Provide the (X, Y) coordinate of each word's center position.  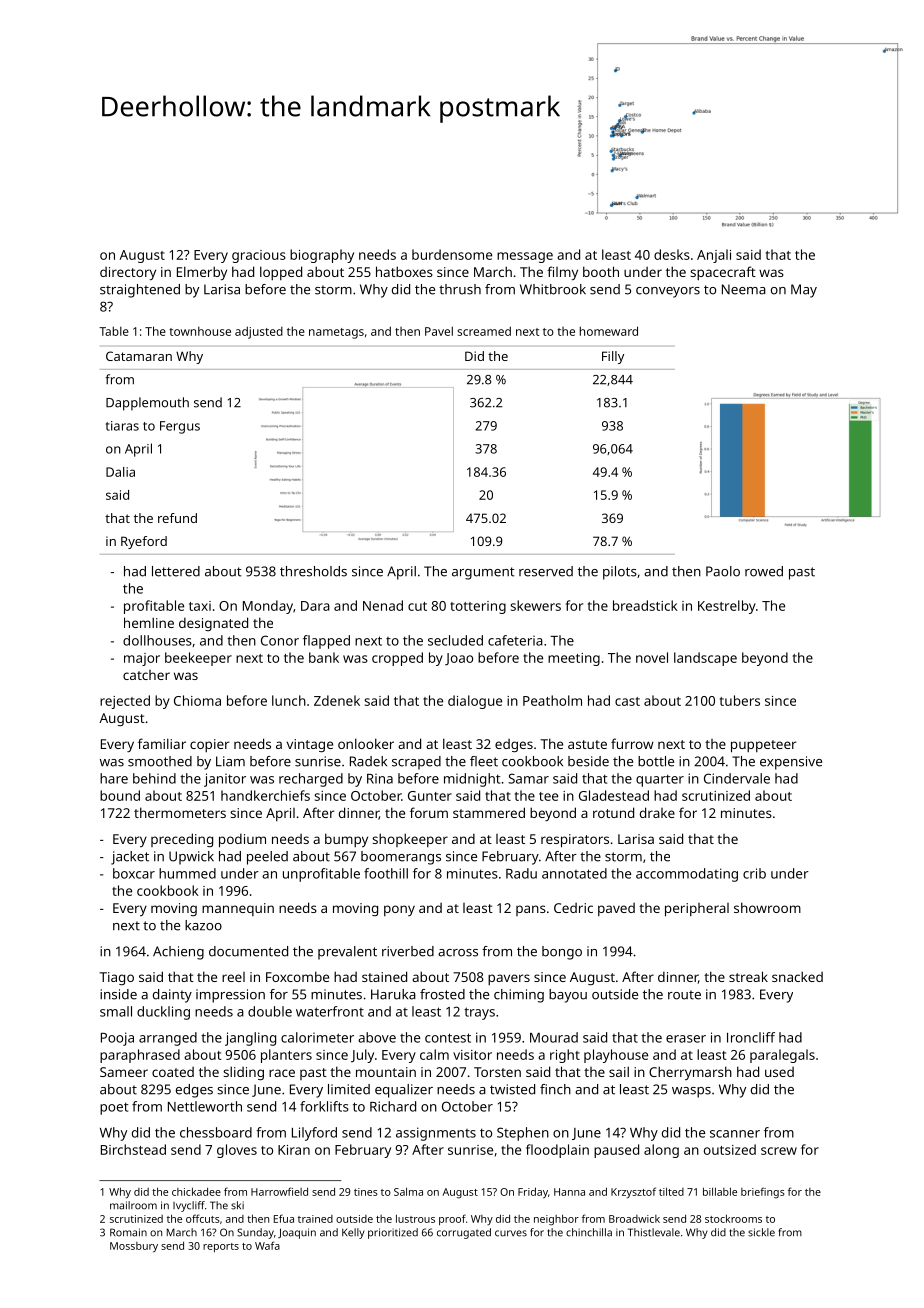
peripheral (697, 910)
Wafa (267, 1245)
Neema (744, 289)
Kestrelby (727, 607)
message (525, 257)
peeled (267, 858)
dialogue (475, 702)
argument (483, 573)
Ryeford (144, 542)
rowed (764, 571)
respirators (575, 841)
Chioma (197, 700)
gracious (259, 256)
